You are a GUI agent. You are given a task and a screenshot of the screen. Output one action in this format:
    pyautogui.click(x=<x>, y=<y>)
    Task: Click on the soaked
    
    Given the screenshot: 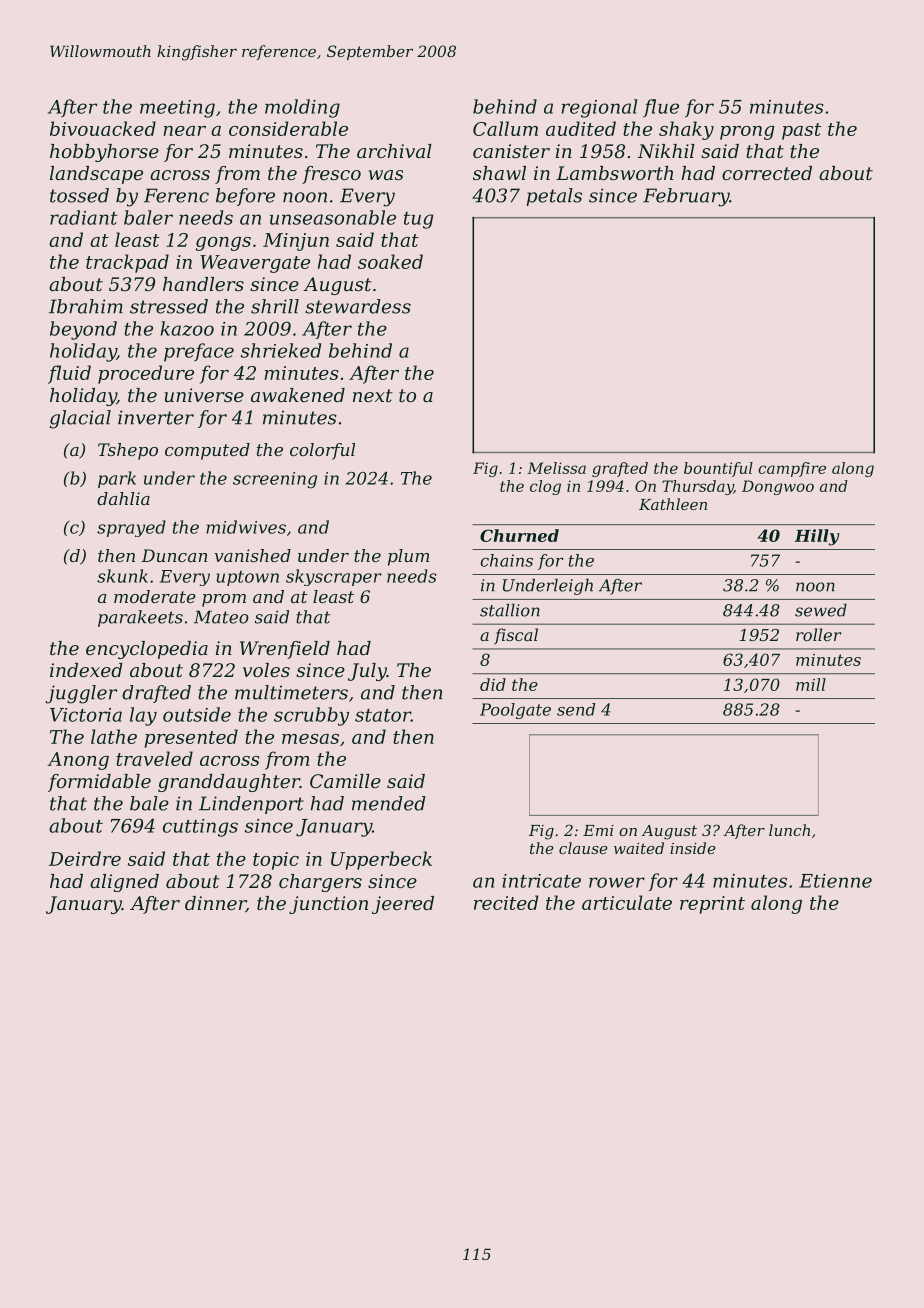 What is the action you would take?
    pyautogui.click(x=390, y=261)
